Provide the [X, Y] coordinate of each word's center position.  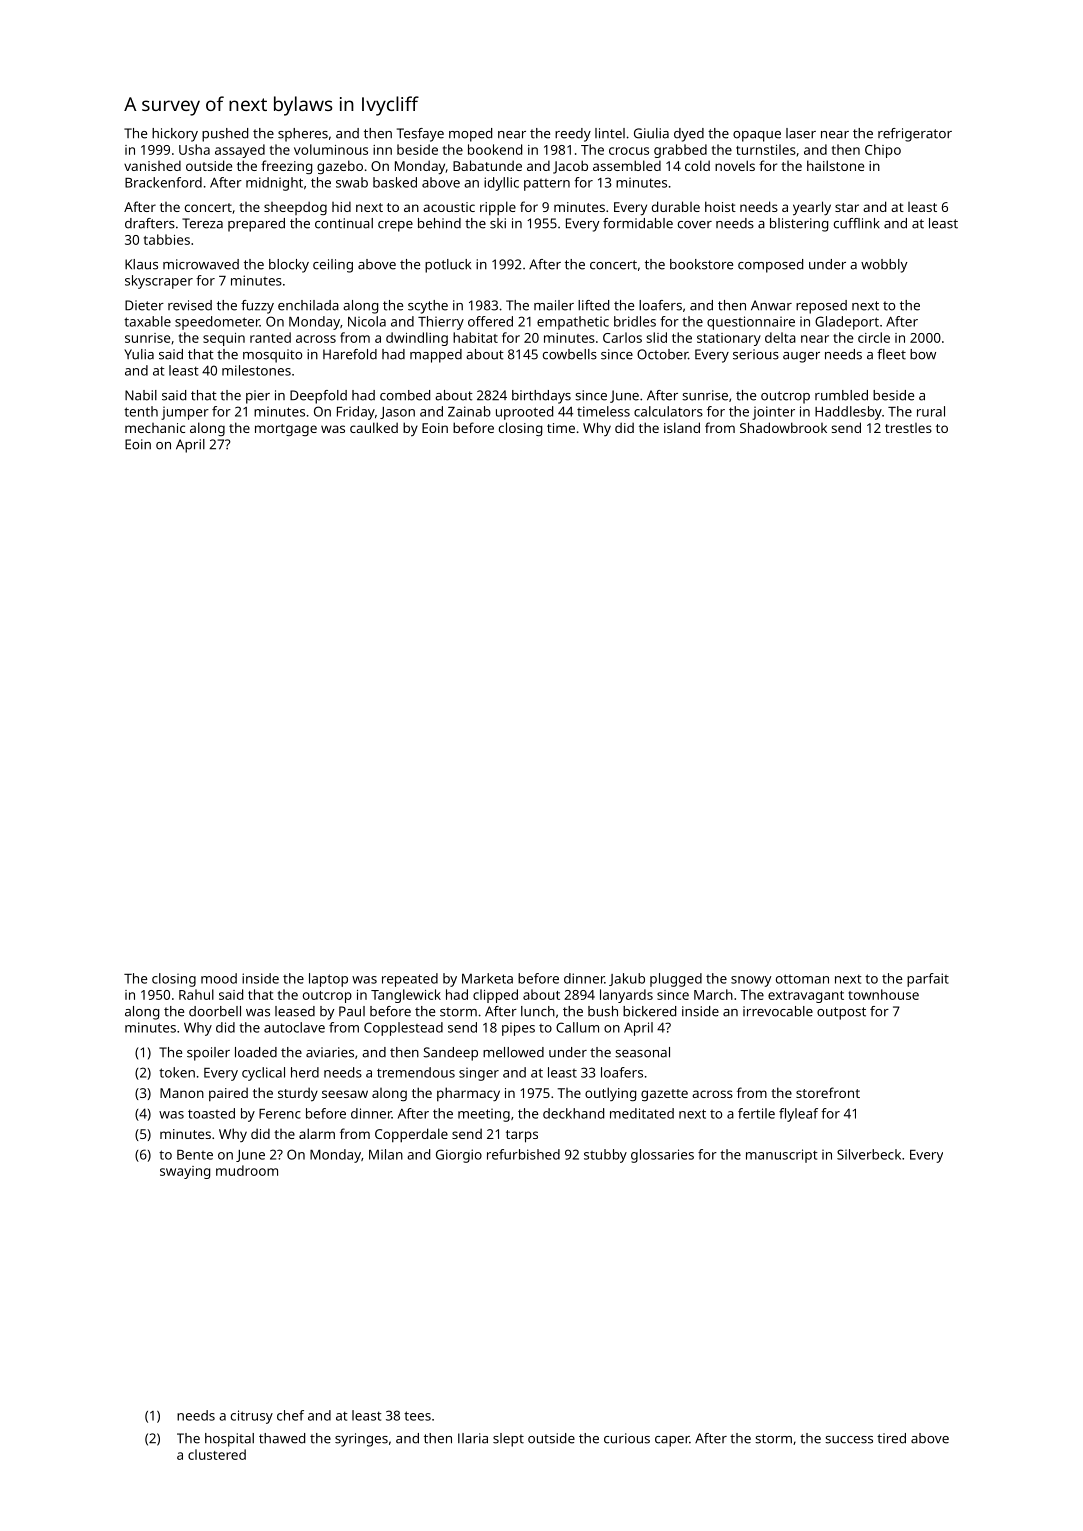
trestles [908, 428]
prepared [256, 225]
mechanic [155, 428]
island [682, 427]
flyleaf [798, 1115]
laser [801, 133]
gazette [664, 1095]
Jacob [570, 167]
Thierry [441, 323]
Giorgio [459, 1156]
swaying [185, 1172]
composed [770, 266]
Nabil [141, 395]
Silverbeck [869, 1154]
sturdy [298, 1094]
